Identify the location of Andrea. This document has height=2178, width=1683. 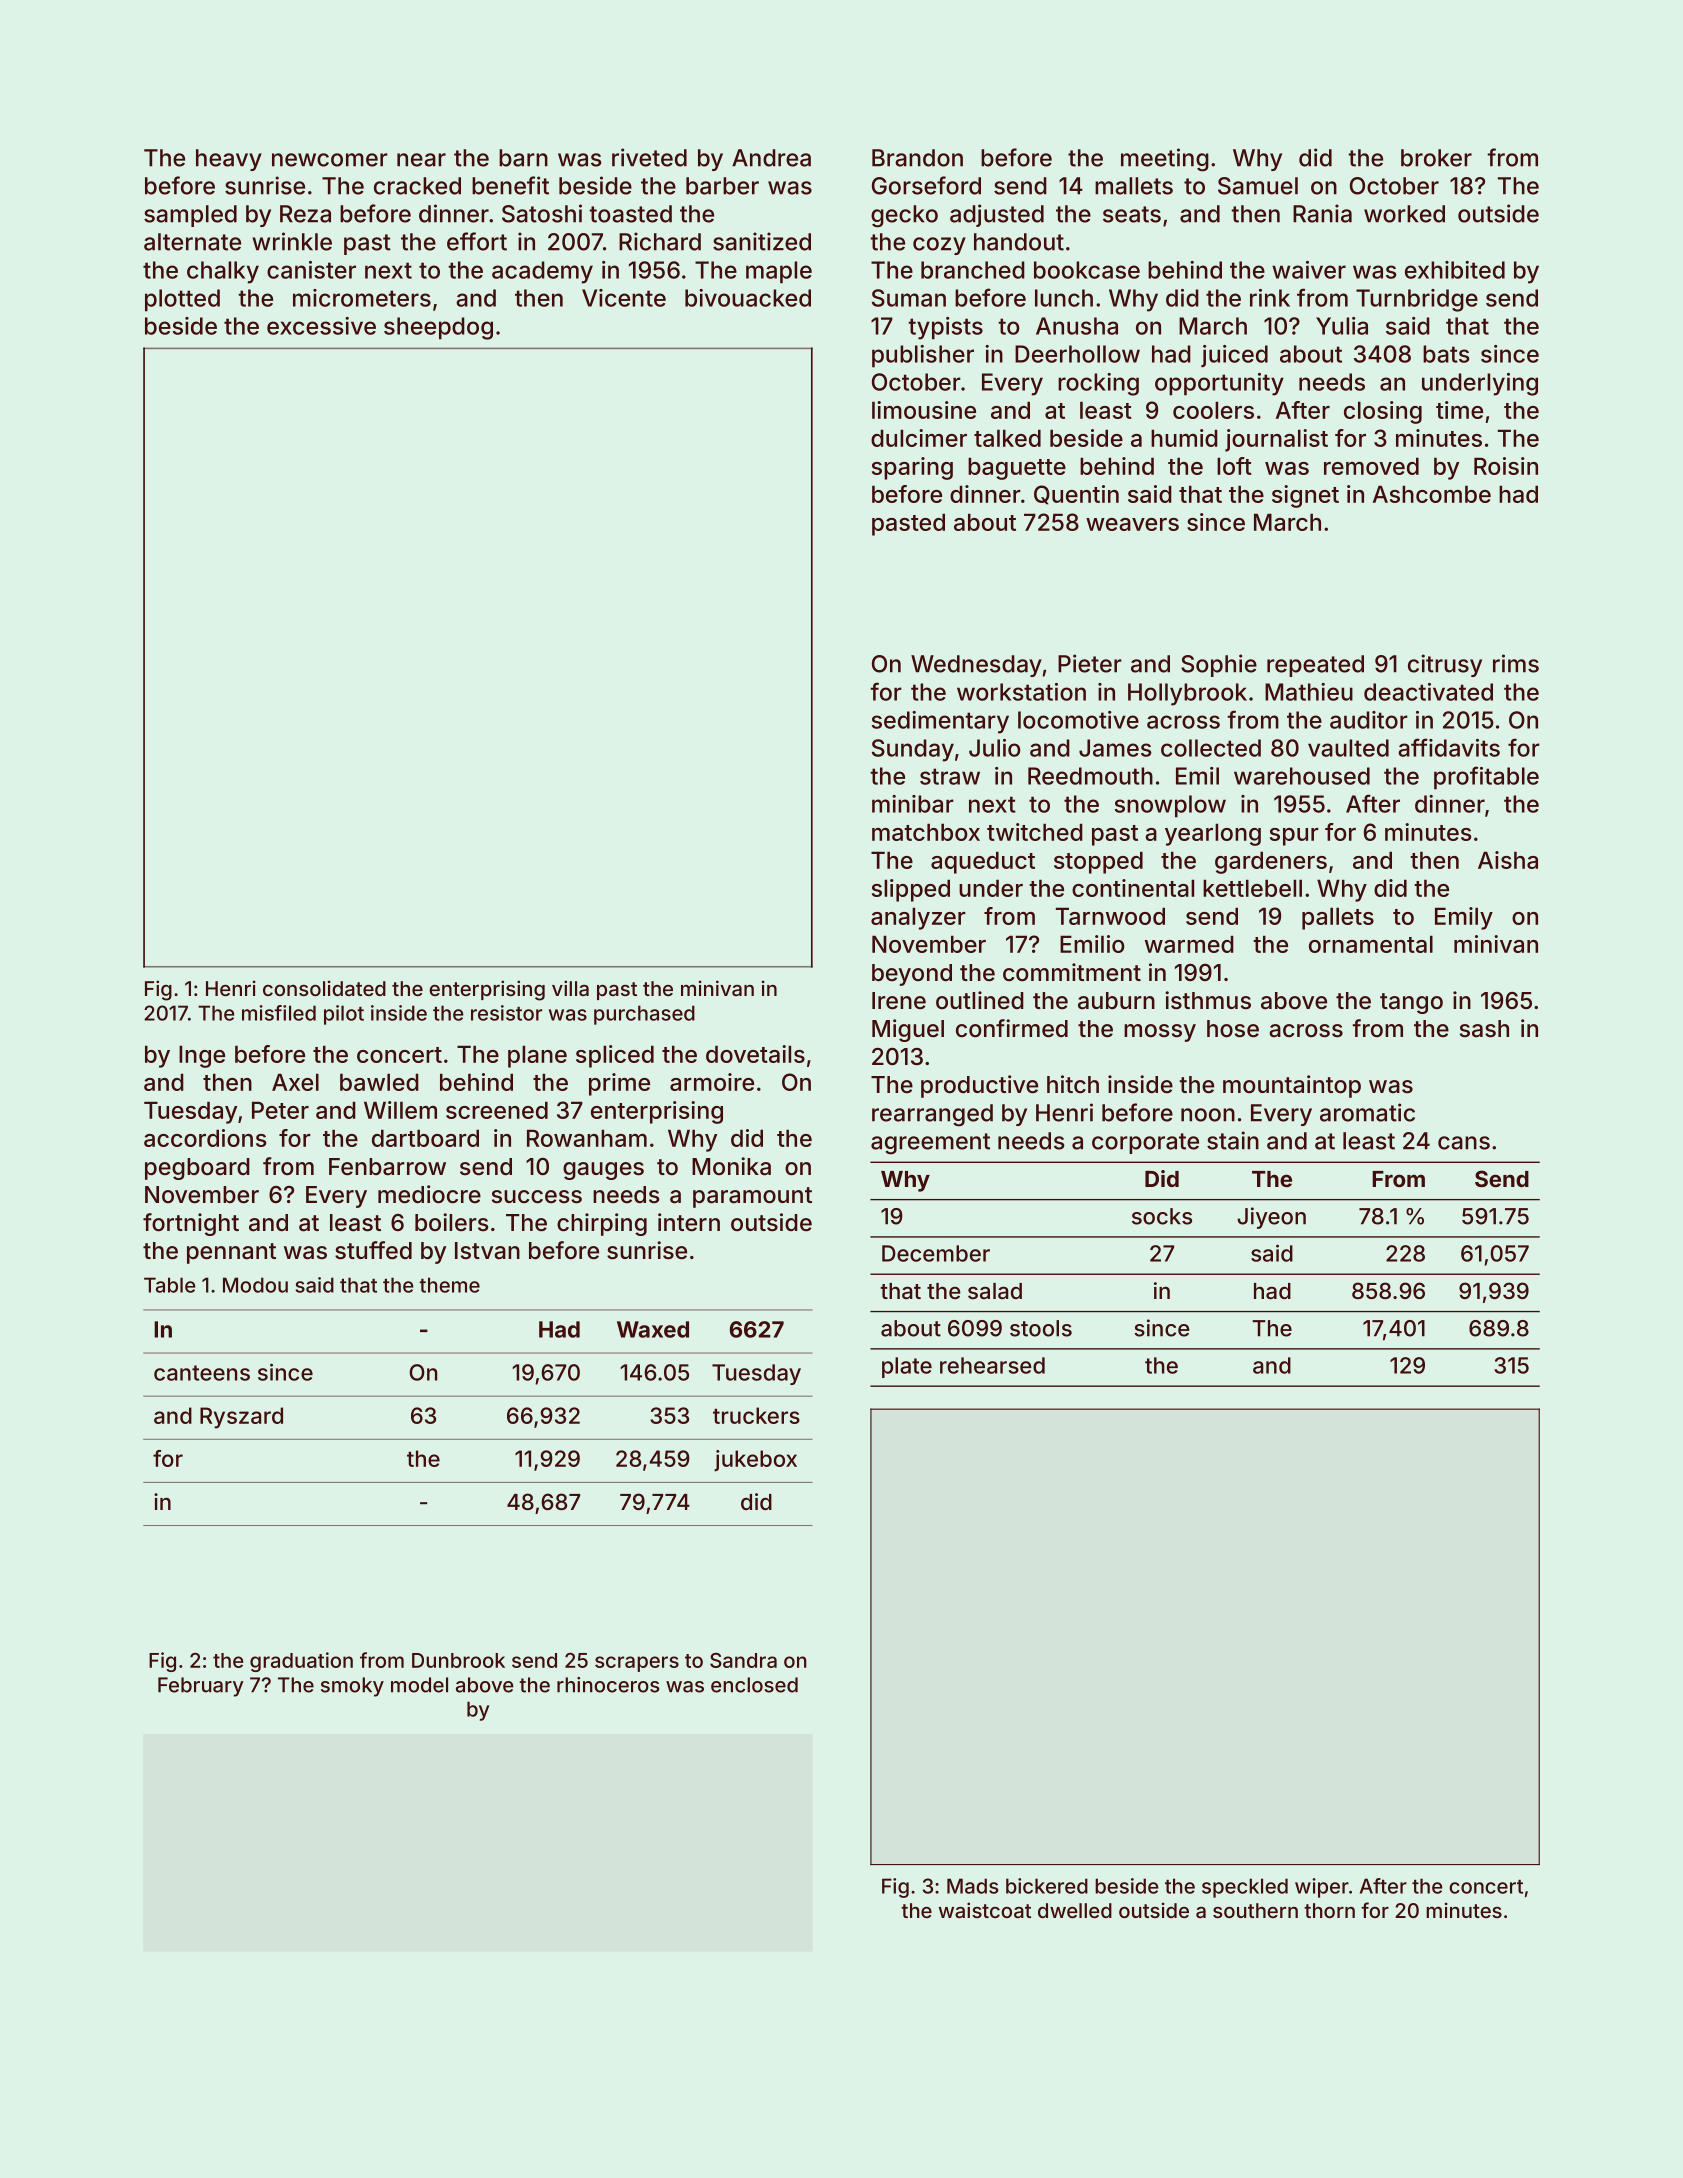
(771, 158).
